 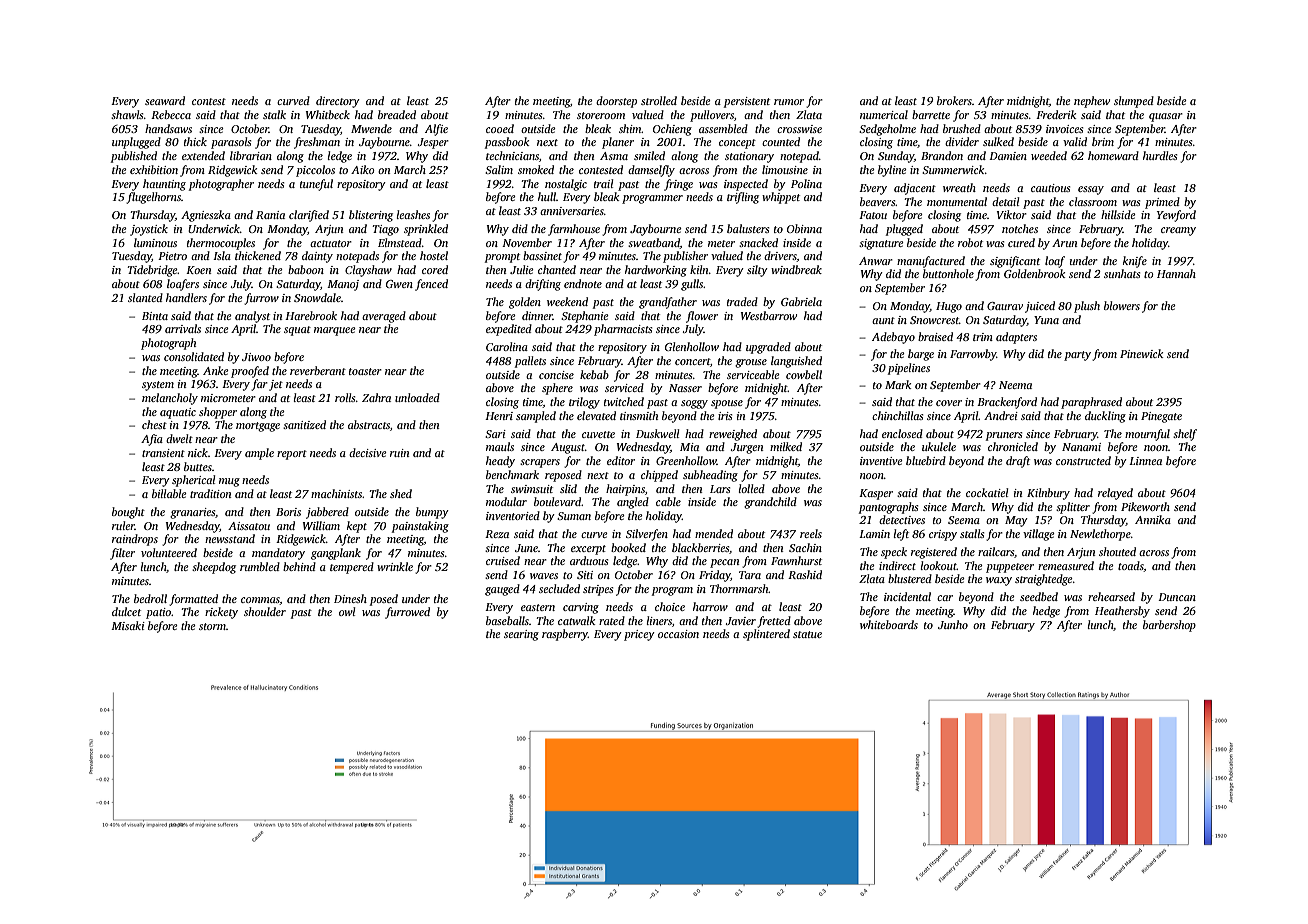 What do you see at coordinates (367, 452) in the screenshot?
I see `decisive` at bounding box center [367, 452].
